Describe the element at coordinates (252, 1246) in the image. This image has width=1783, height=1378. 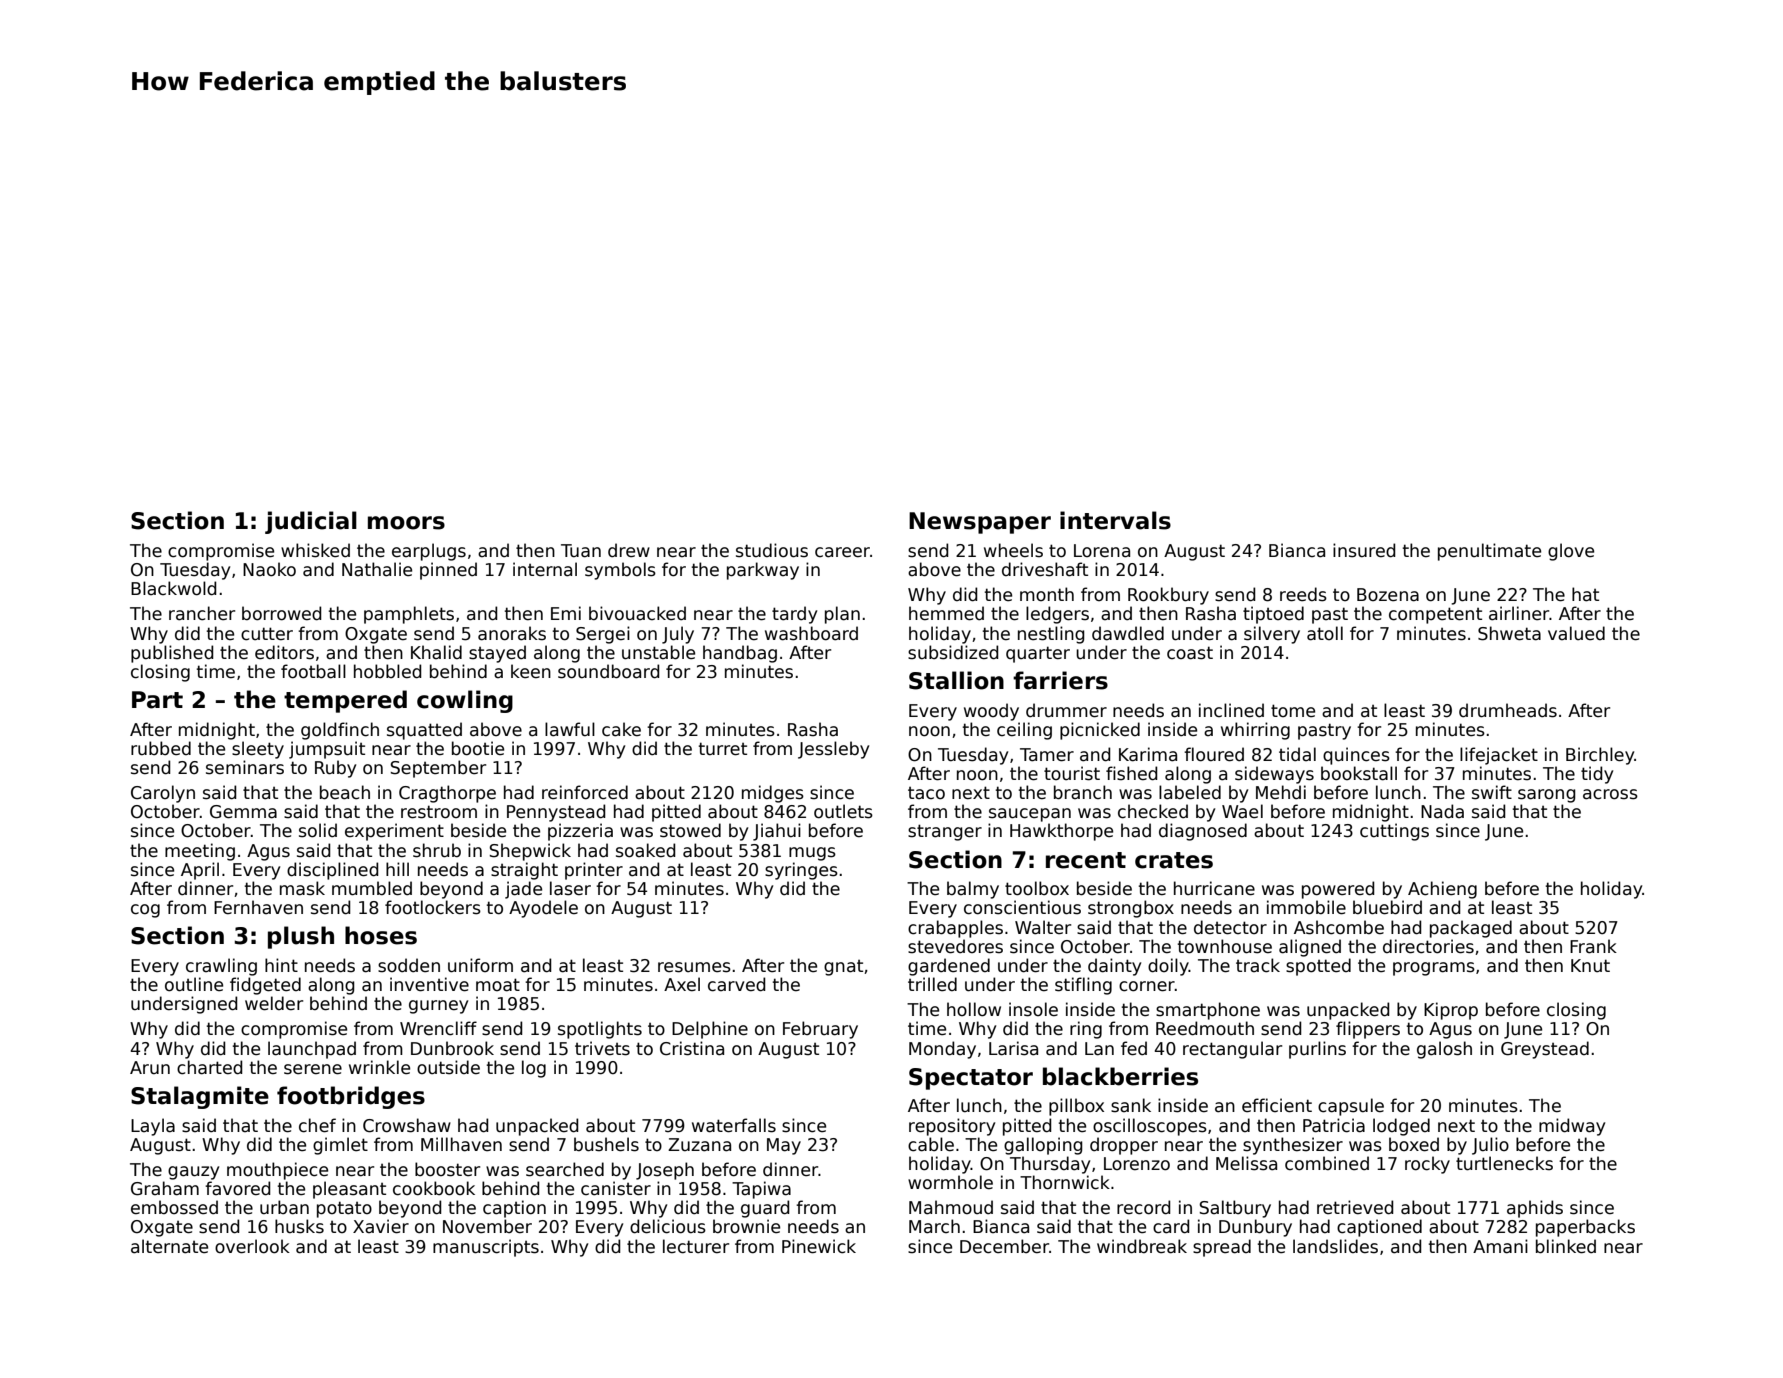
I see `overlook` at that location.
